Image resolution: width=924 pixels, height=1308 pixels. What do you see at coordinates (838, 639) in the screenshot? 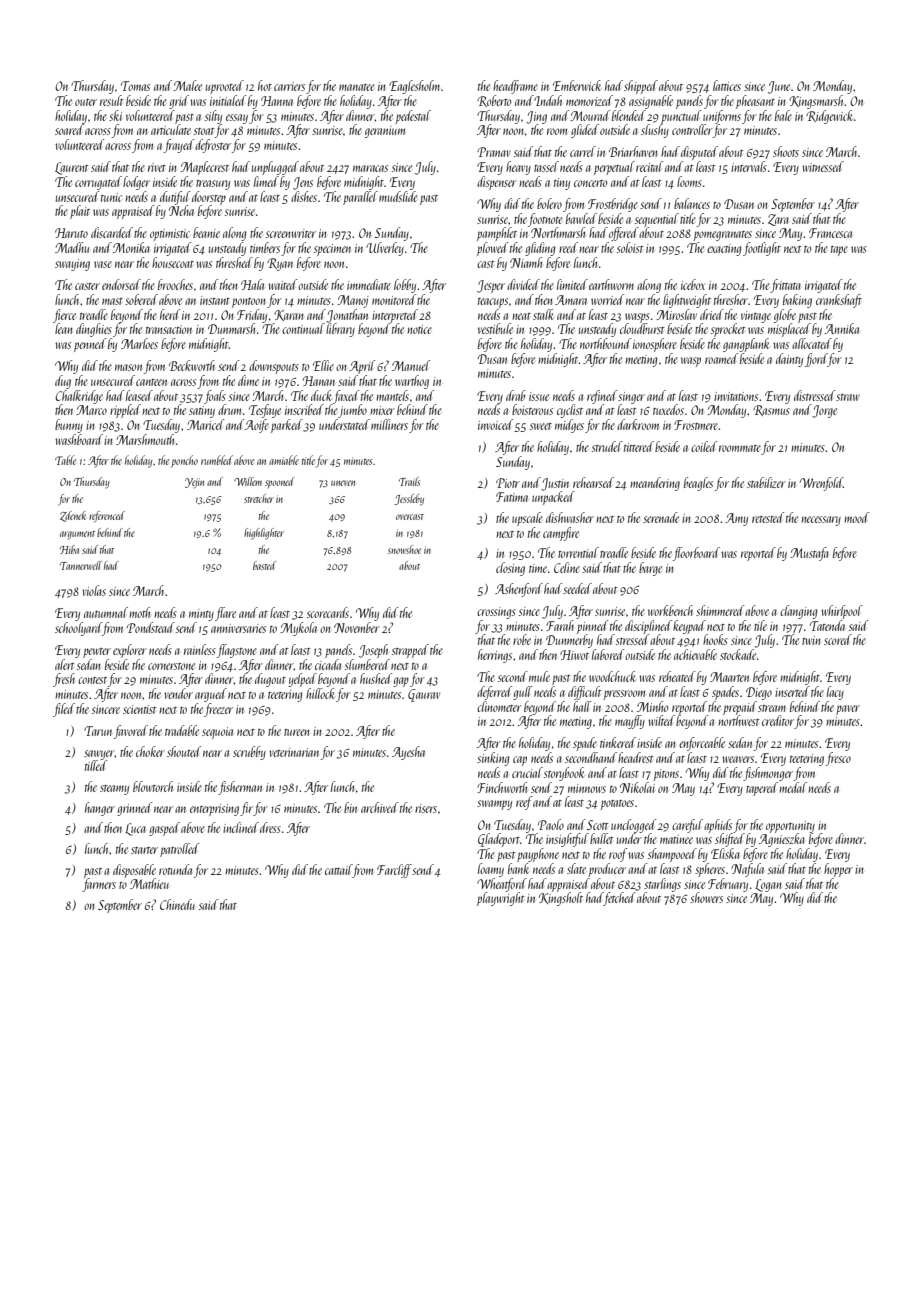
I see `scored` at bounding box center [838, 639].
